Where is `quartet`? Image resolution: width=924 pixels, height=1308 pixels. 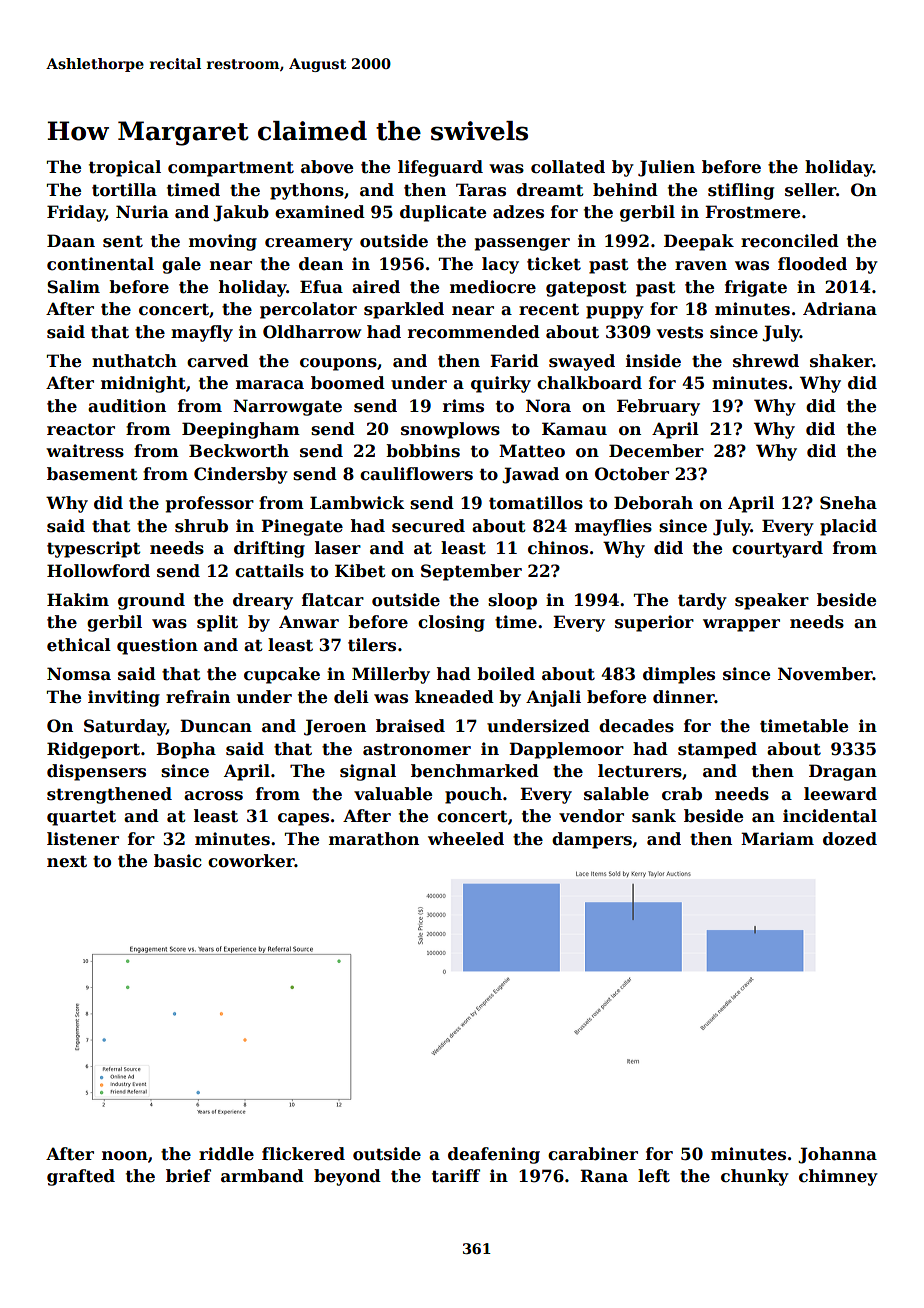 quartet is located at coordinates (81, 818).
